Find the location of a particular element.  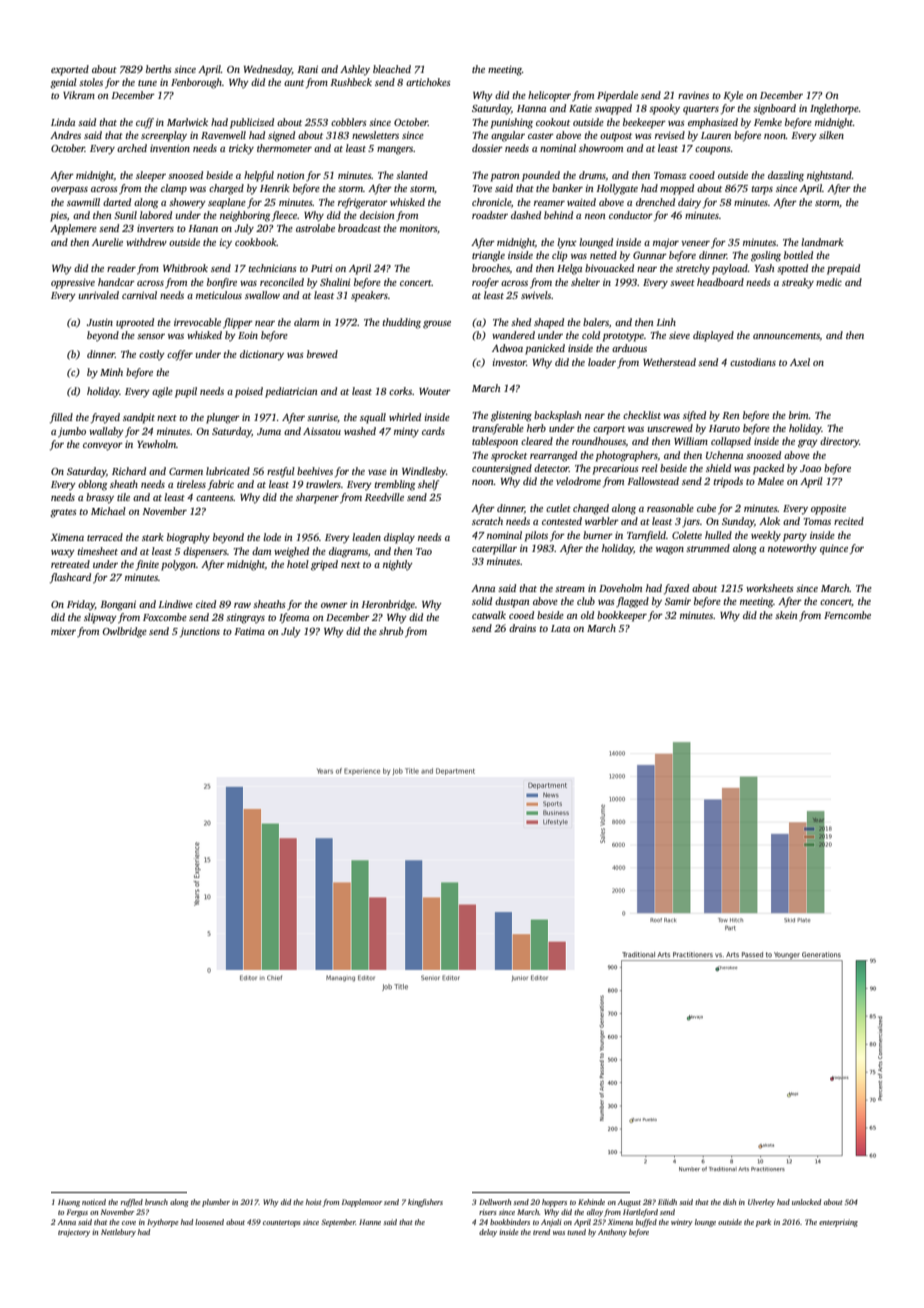

artichokes is located at coordinates (428, 82).
